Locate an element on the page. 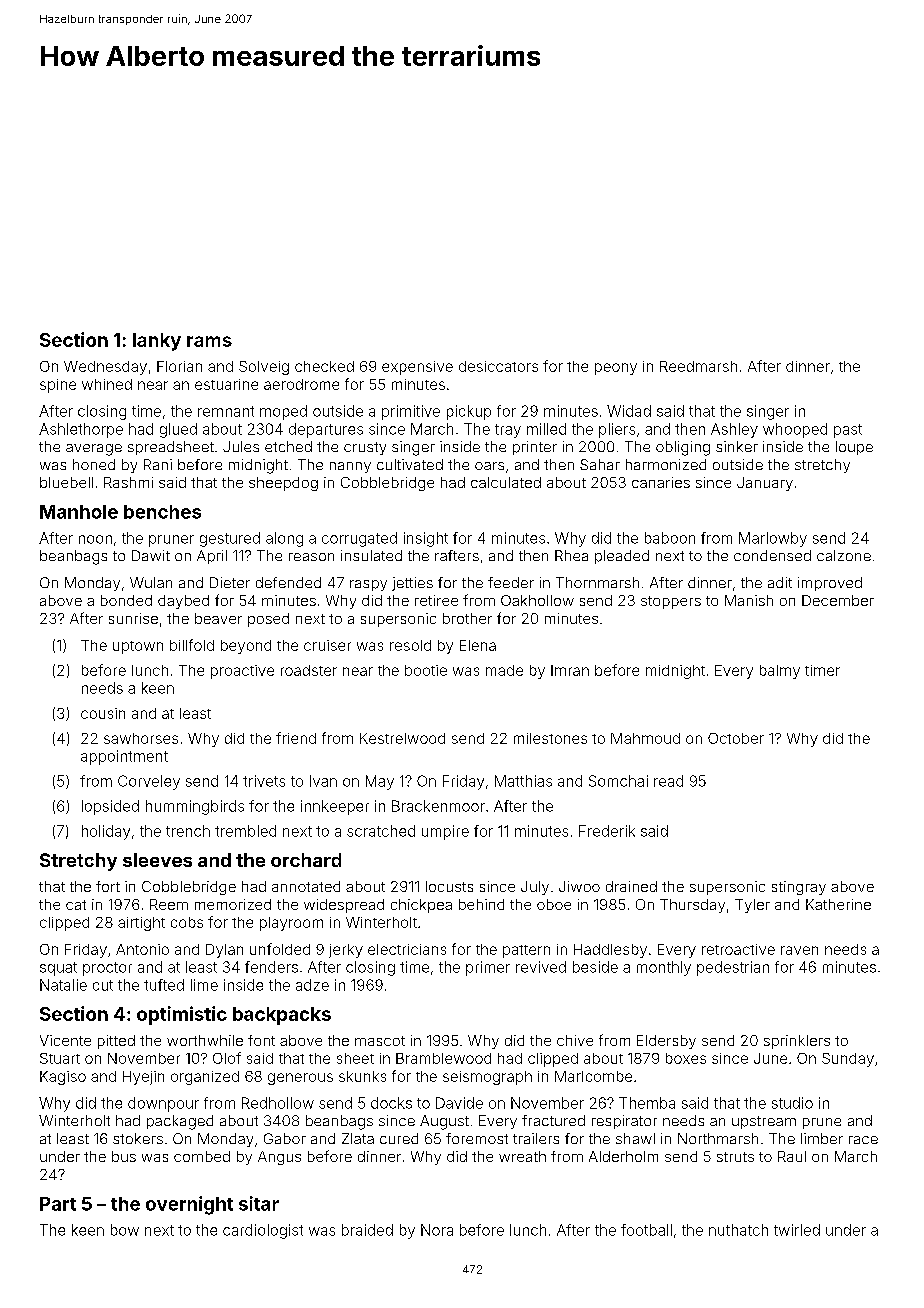 The image size is (924, 1308). lopsided is located at coordinates (110, 807).
